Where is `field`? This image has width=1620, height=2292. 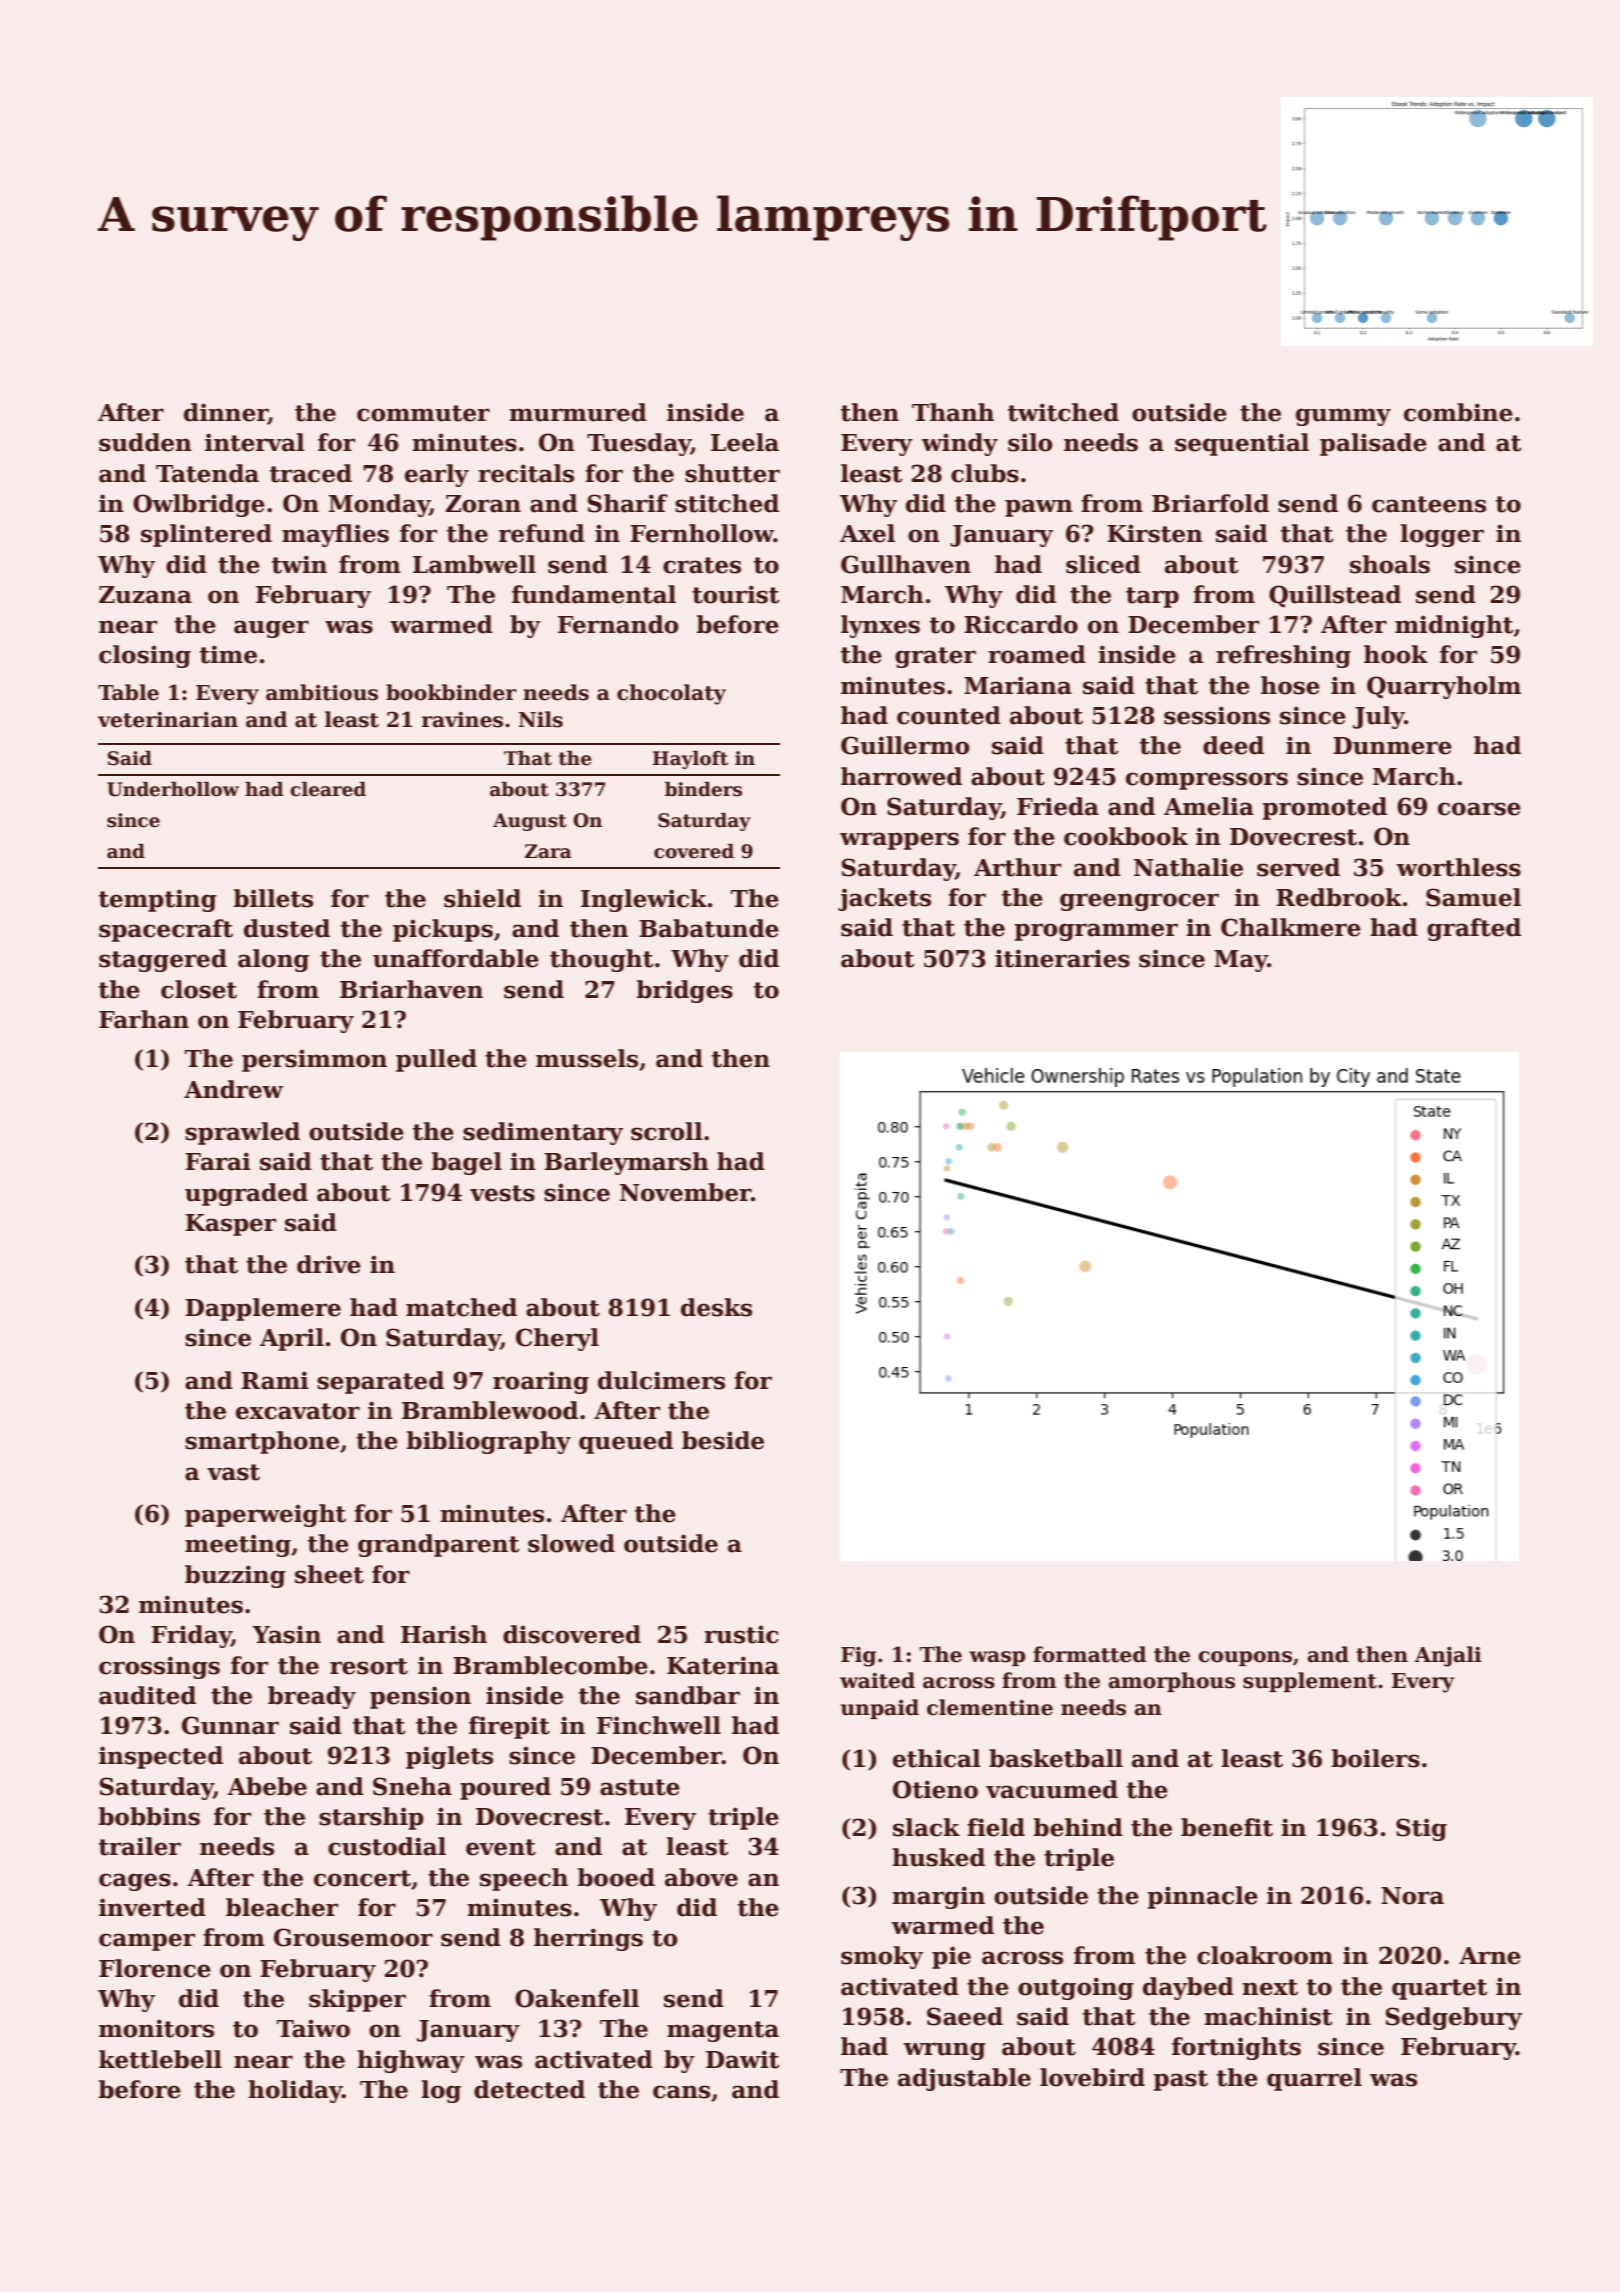 field is located at coordinates (996, 1827).
